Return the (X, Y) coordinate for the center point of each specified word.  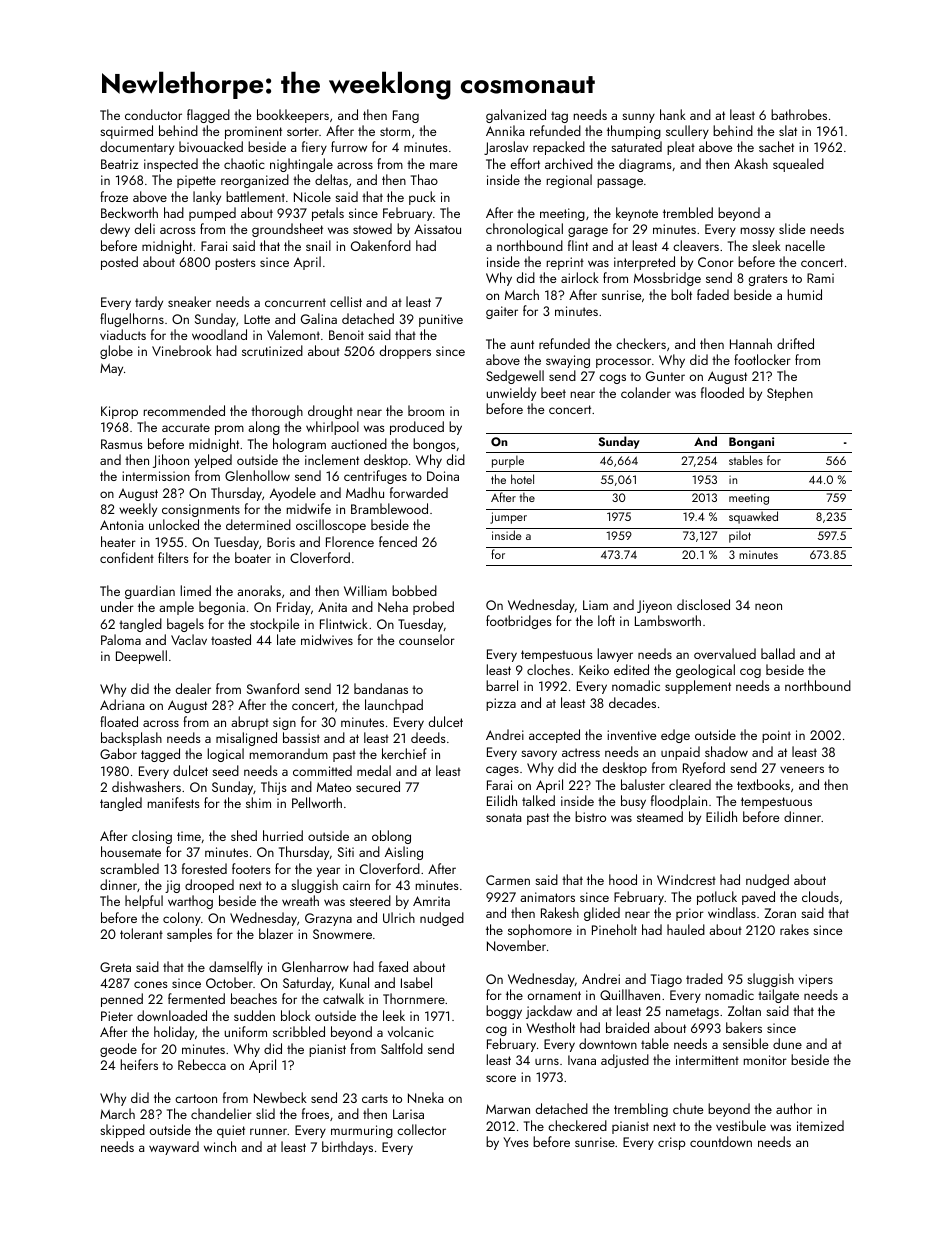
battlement (255, 196)
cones (151, 984)
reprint (565, 263)
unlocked (174, 524)
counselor (427, 639)
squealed (798, 165)
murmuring (362, 1131)
